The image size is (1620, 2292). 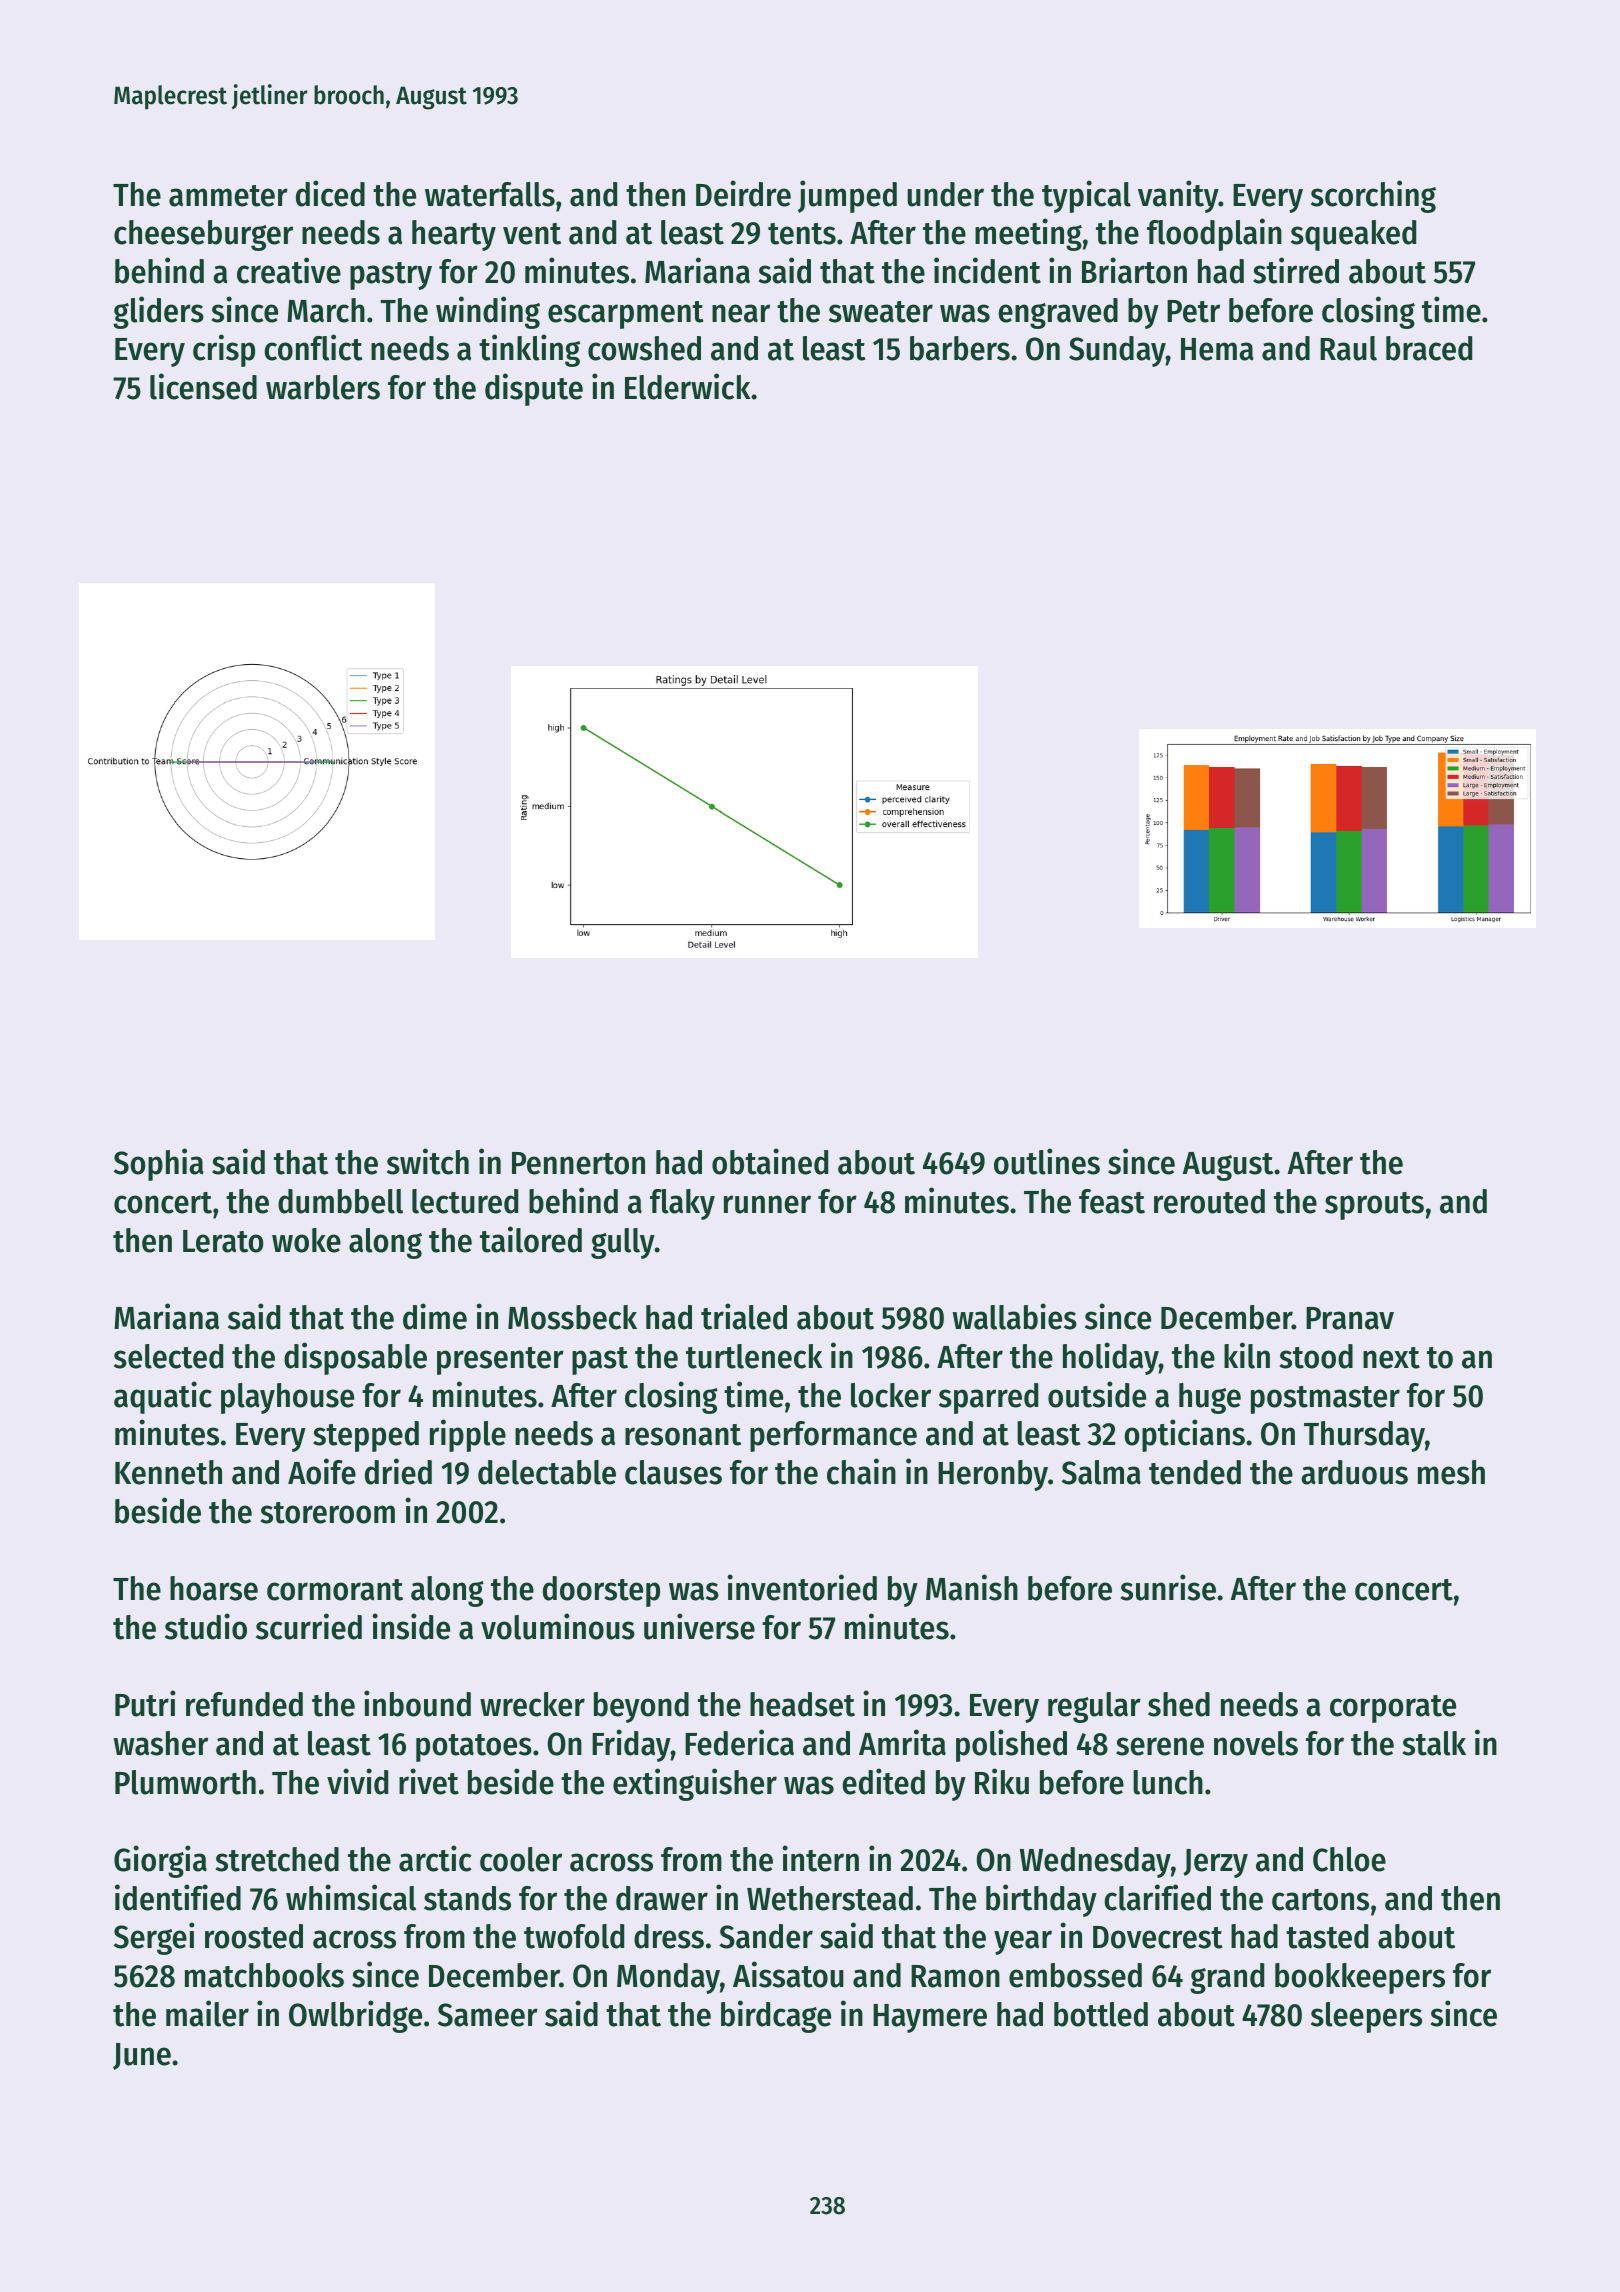 I want to click on Owlbridge, so click(x=355, y=2016).
